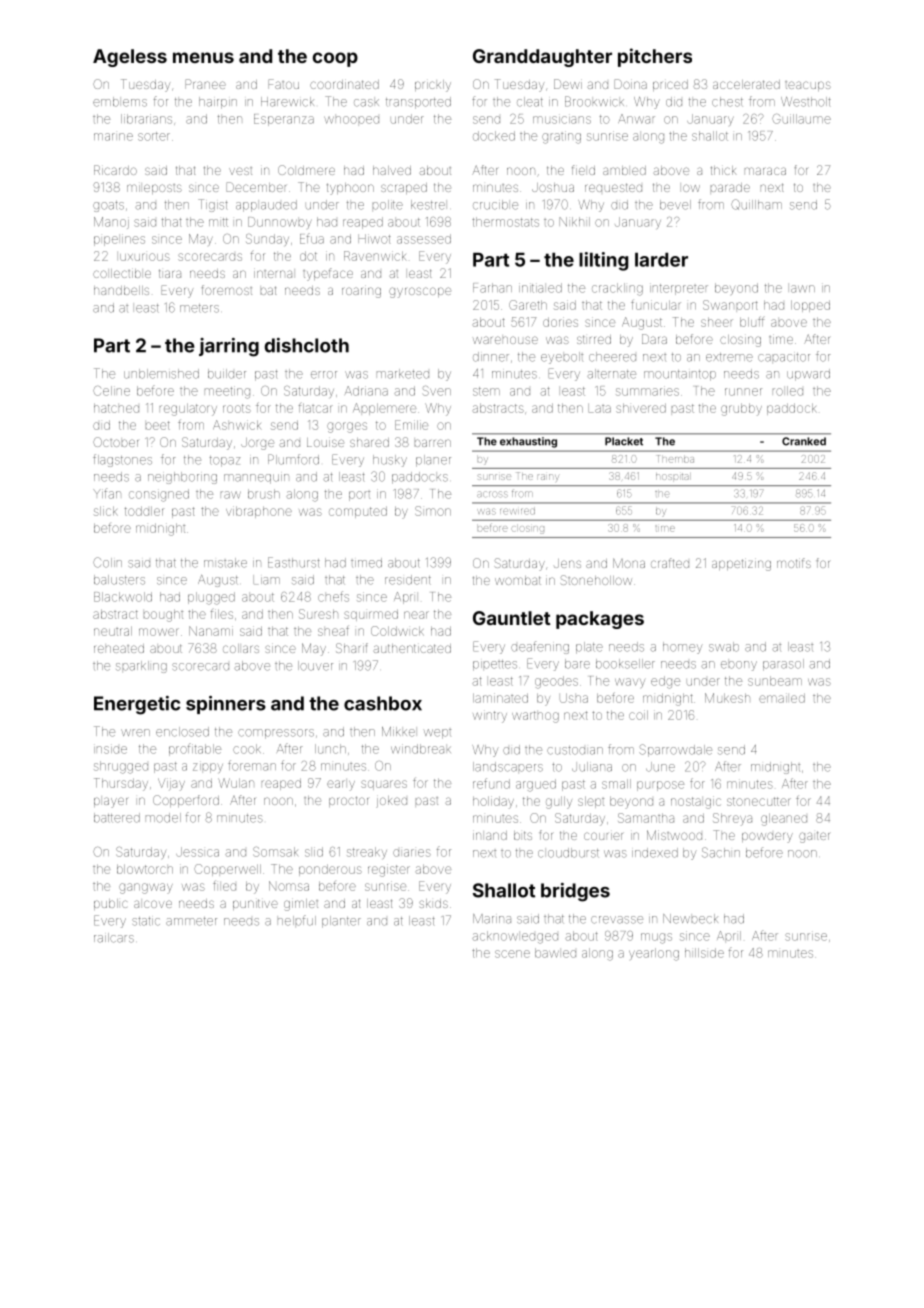 This image has height=1308, width=924. I want to click on flagstones, so click(122, 460).
